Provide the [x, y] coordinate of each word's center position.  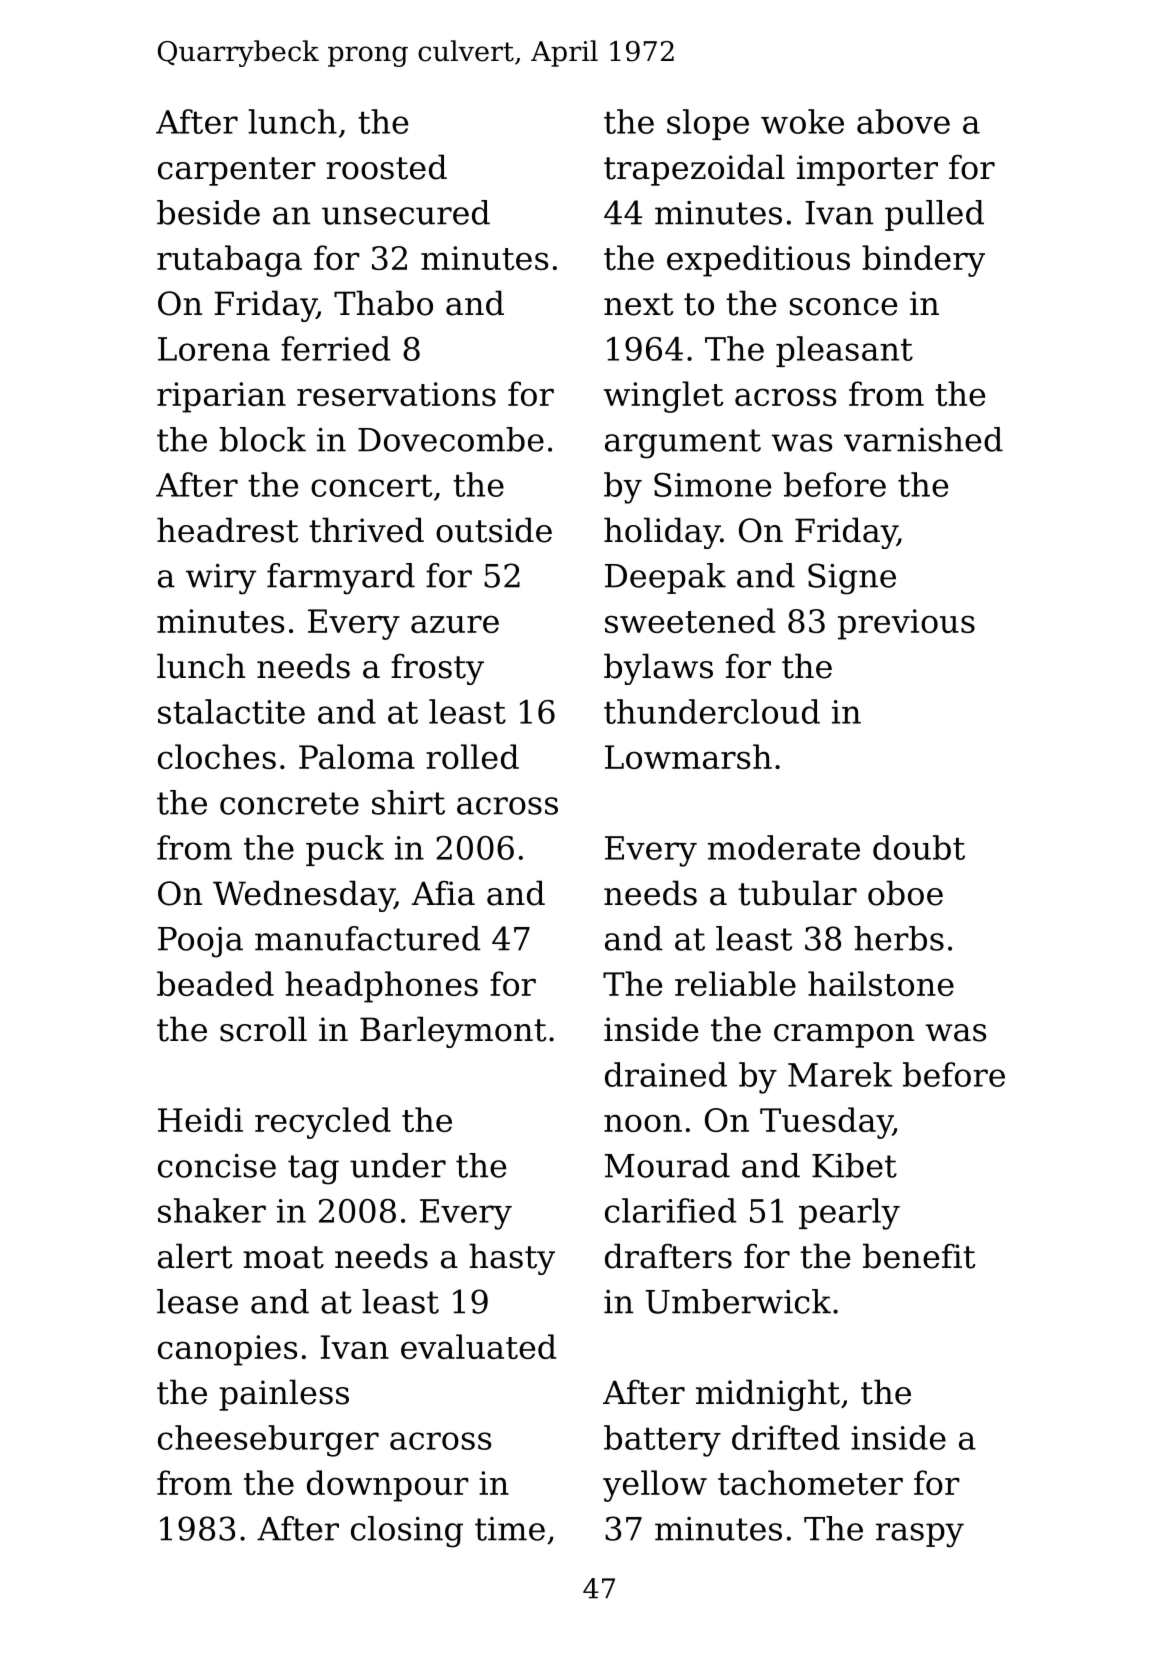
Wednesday [303, 896]
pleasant [844, 351]
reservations [396, 394]
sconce [844, 307]
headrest [227, 530]
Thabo [383, 303]
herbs [899, 938]
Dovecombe [451, 439]
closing [407, 1532]
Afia [443, 893]
